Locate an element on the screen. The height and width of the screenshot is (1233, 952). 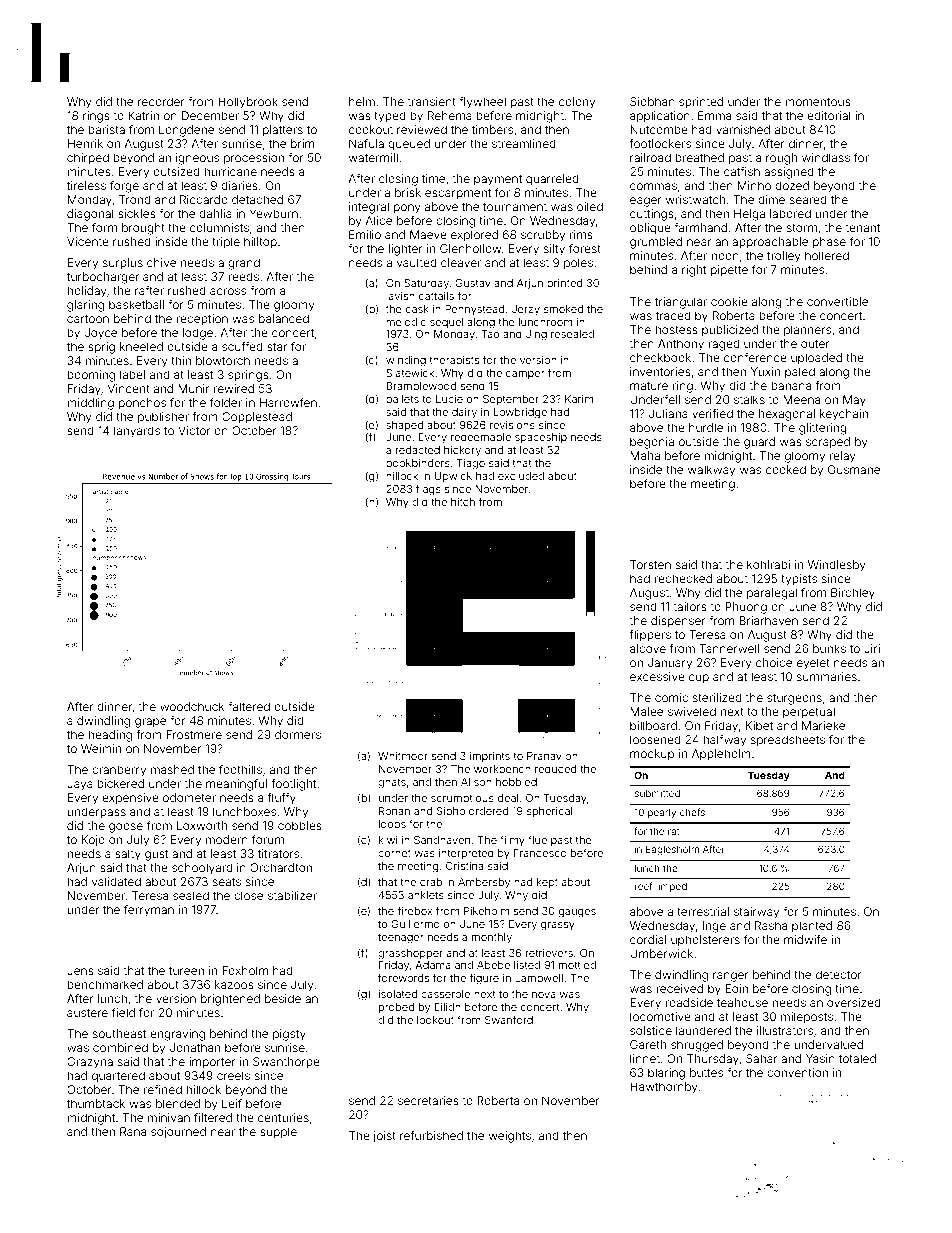
recorder is located at coordinates (161, 101).
